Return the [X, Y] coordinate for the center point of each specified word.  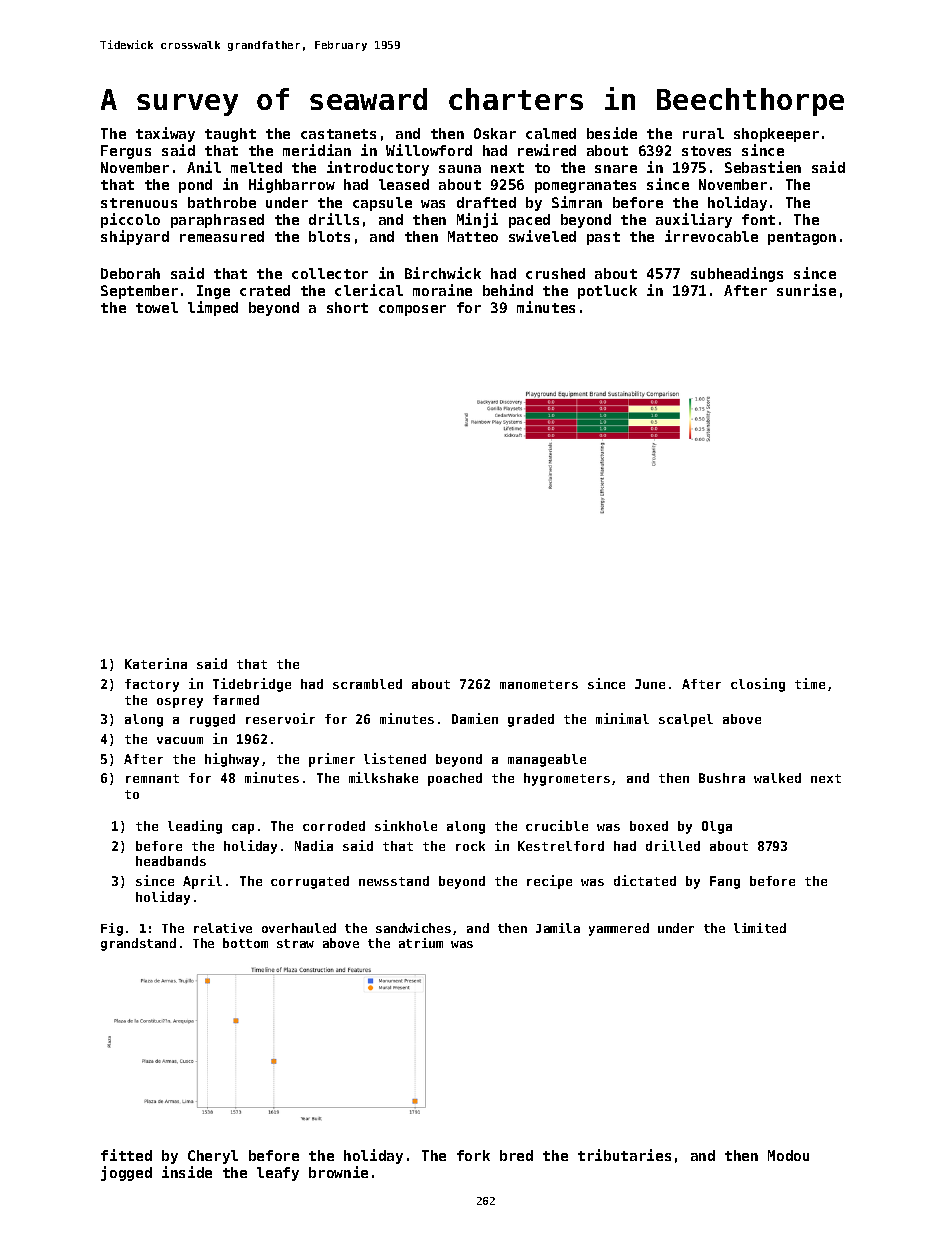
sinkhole [406, 825]
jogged [126, 1173]
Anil [204, 167]
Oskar [495, 133]
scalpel [686, 720]
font [758, 219]
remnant [152, 778]
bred [516, 1155]
